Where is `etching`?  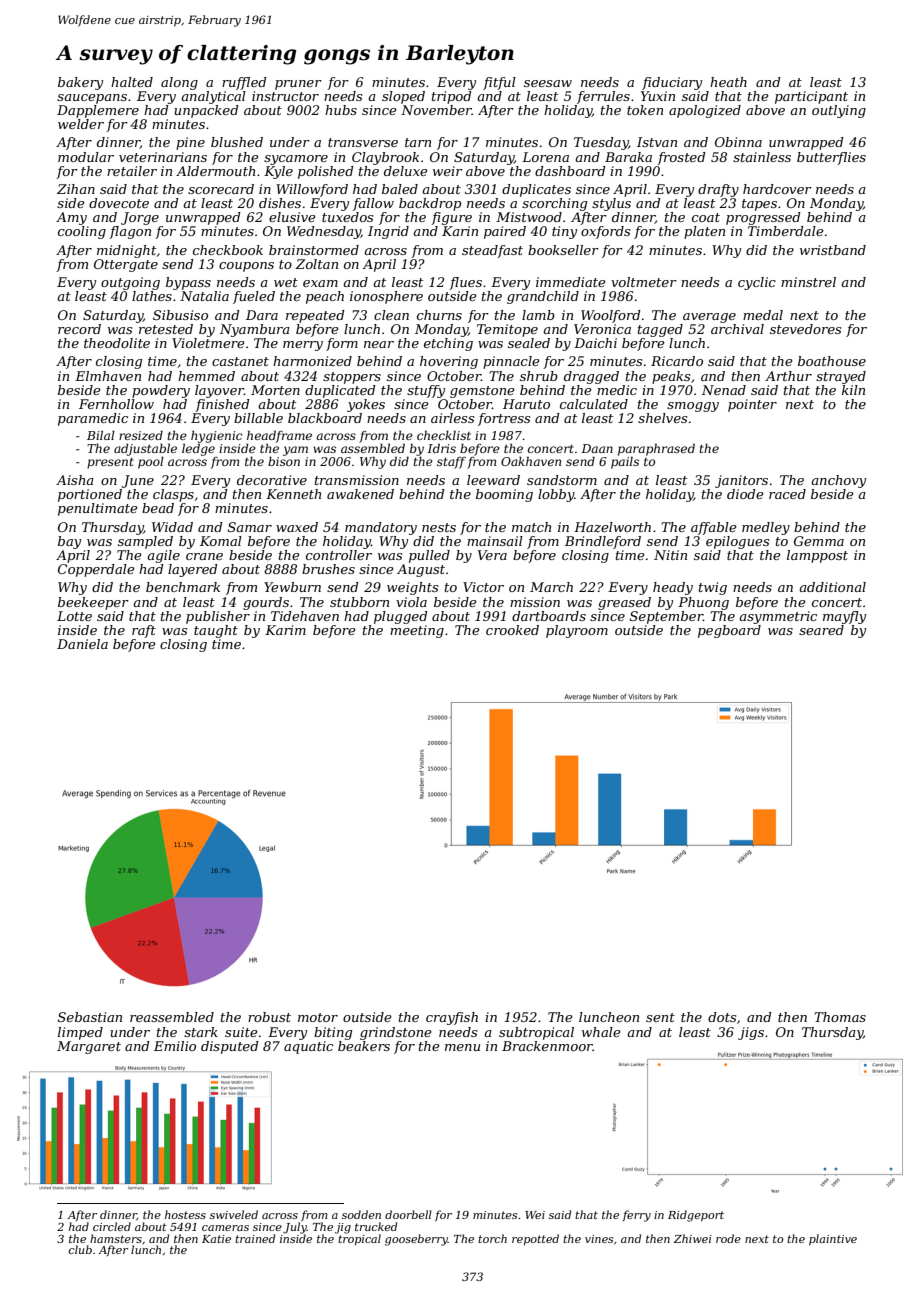 etching is located at coordinates (448, 344).
